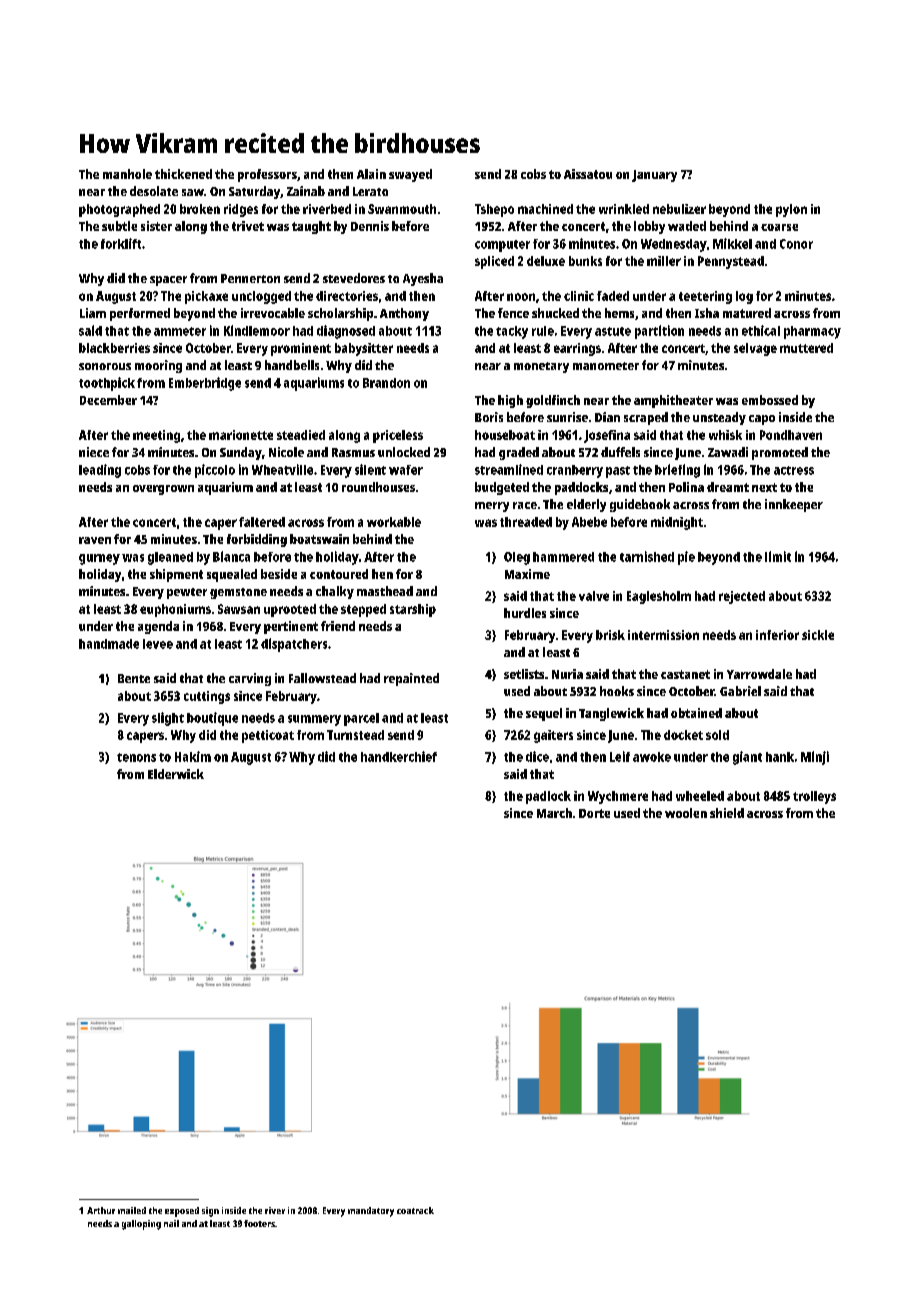 Image resolution: width=924 pixels, height=1314 pixels. What do you see at coordinates (176, 774) in the screenshot?
I see `Elderwick` at bounding box center [176, 774].
